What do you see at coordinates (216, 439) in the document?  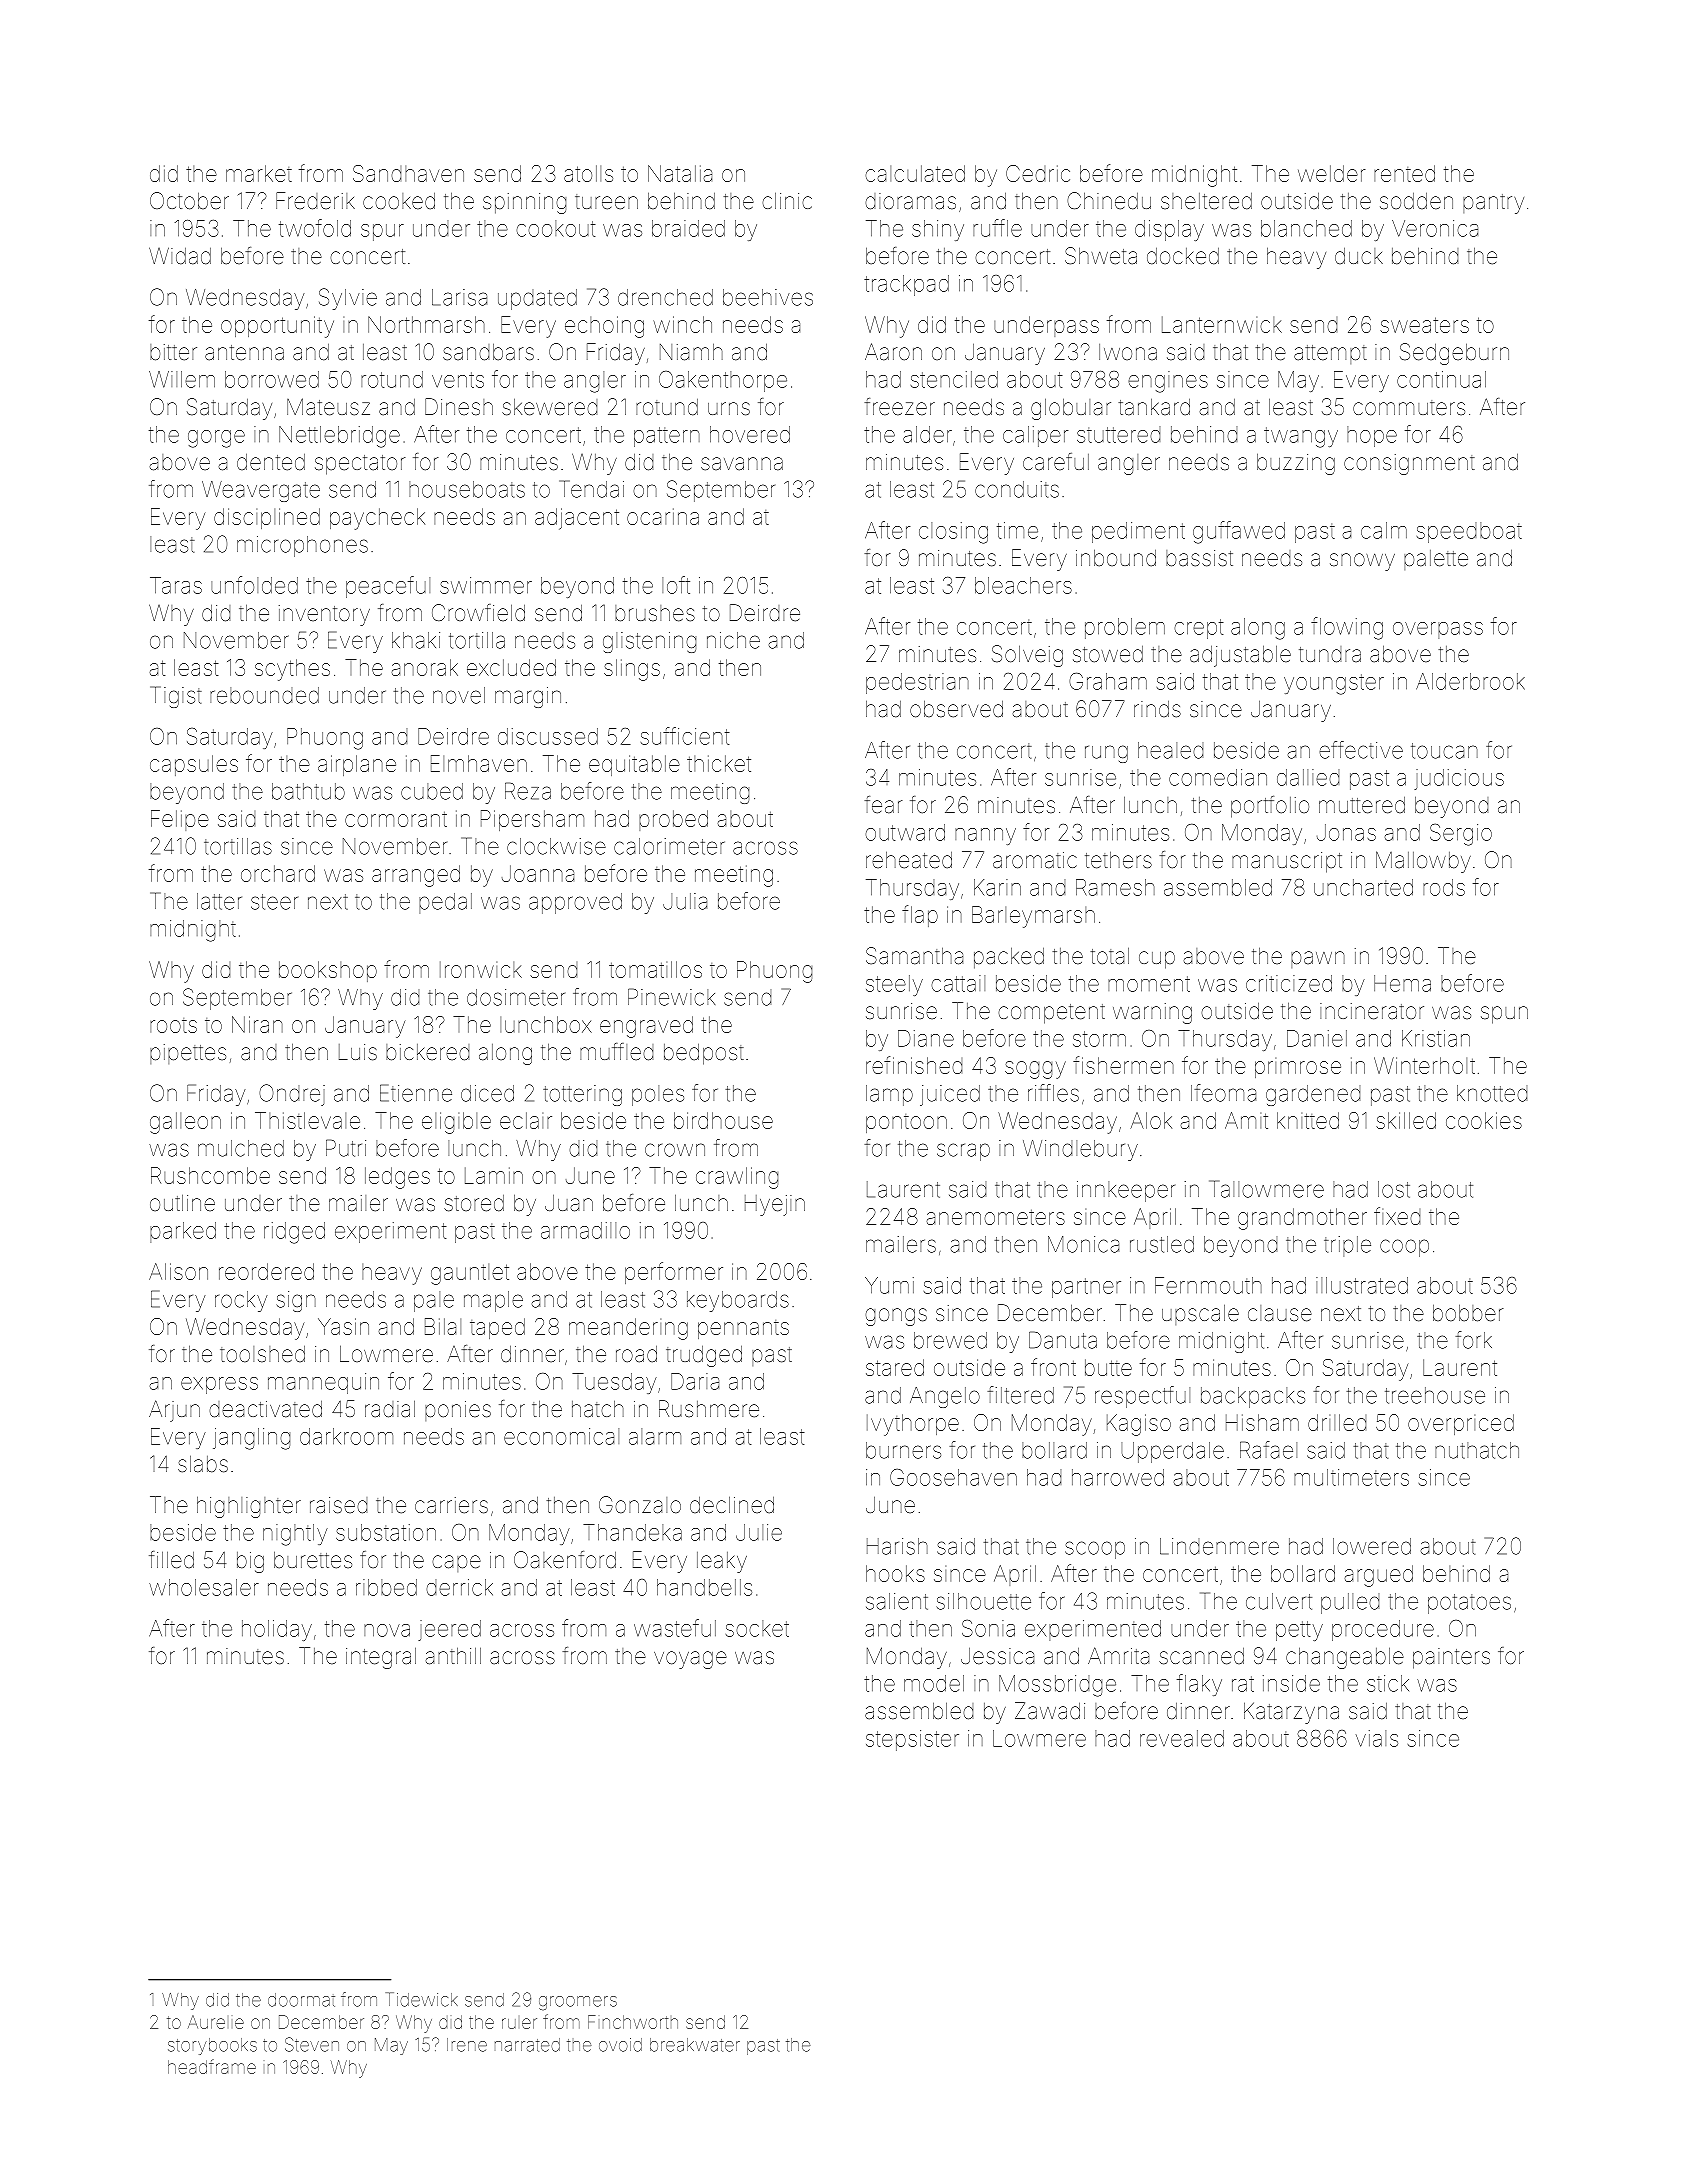 I see `gorge` at bounding box center [216, 439].
